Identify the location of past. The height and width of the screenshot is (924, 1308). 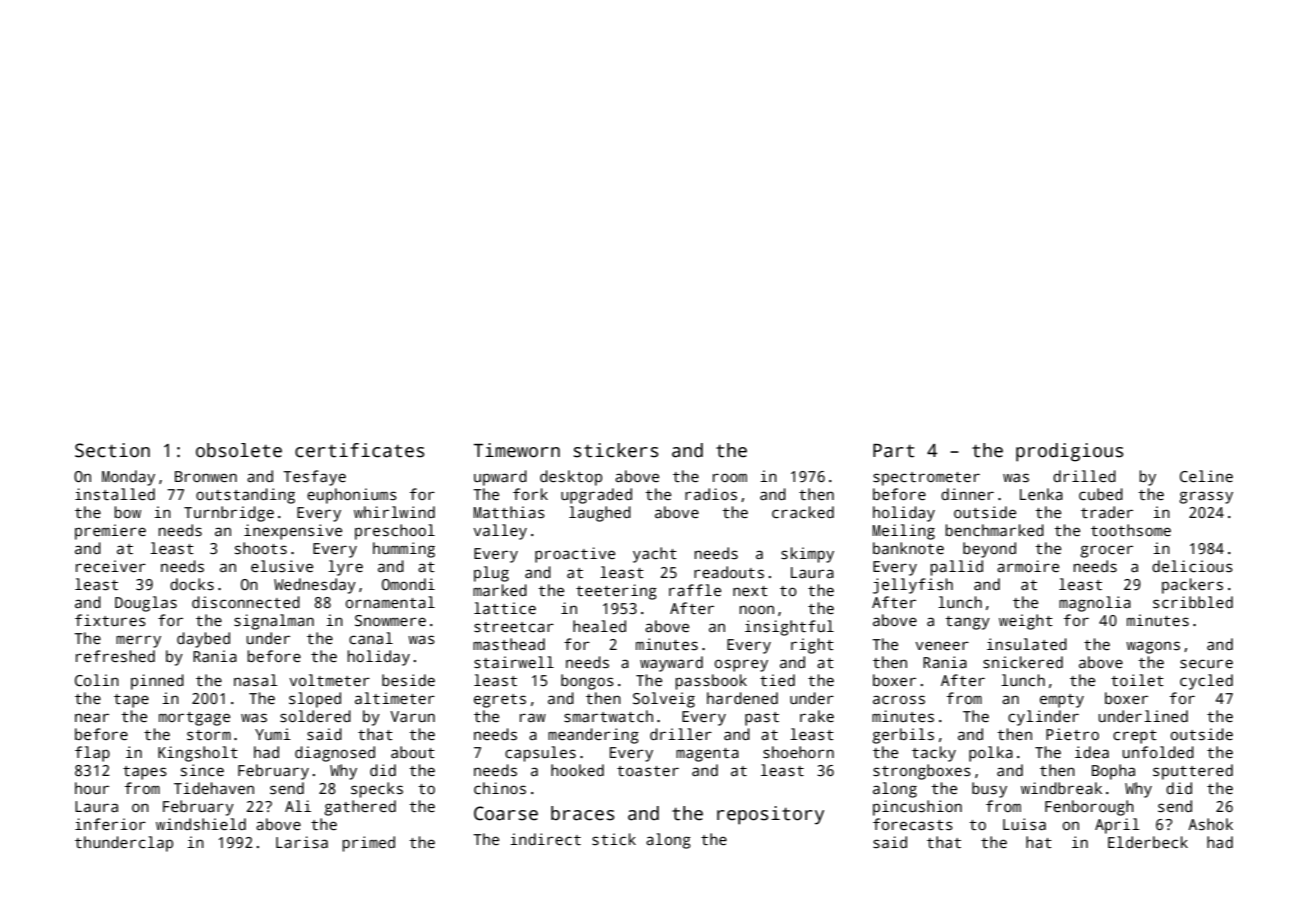
(762, 719).
